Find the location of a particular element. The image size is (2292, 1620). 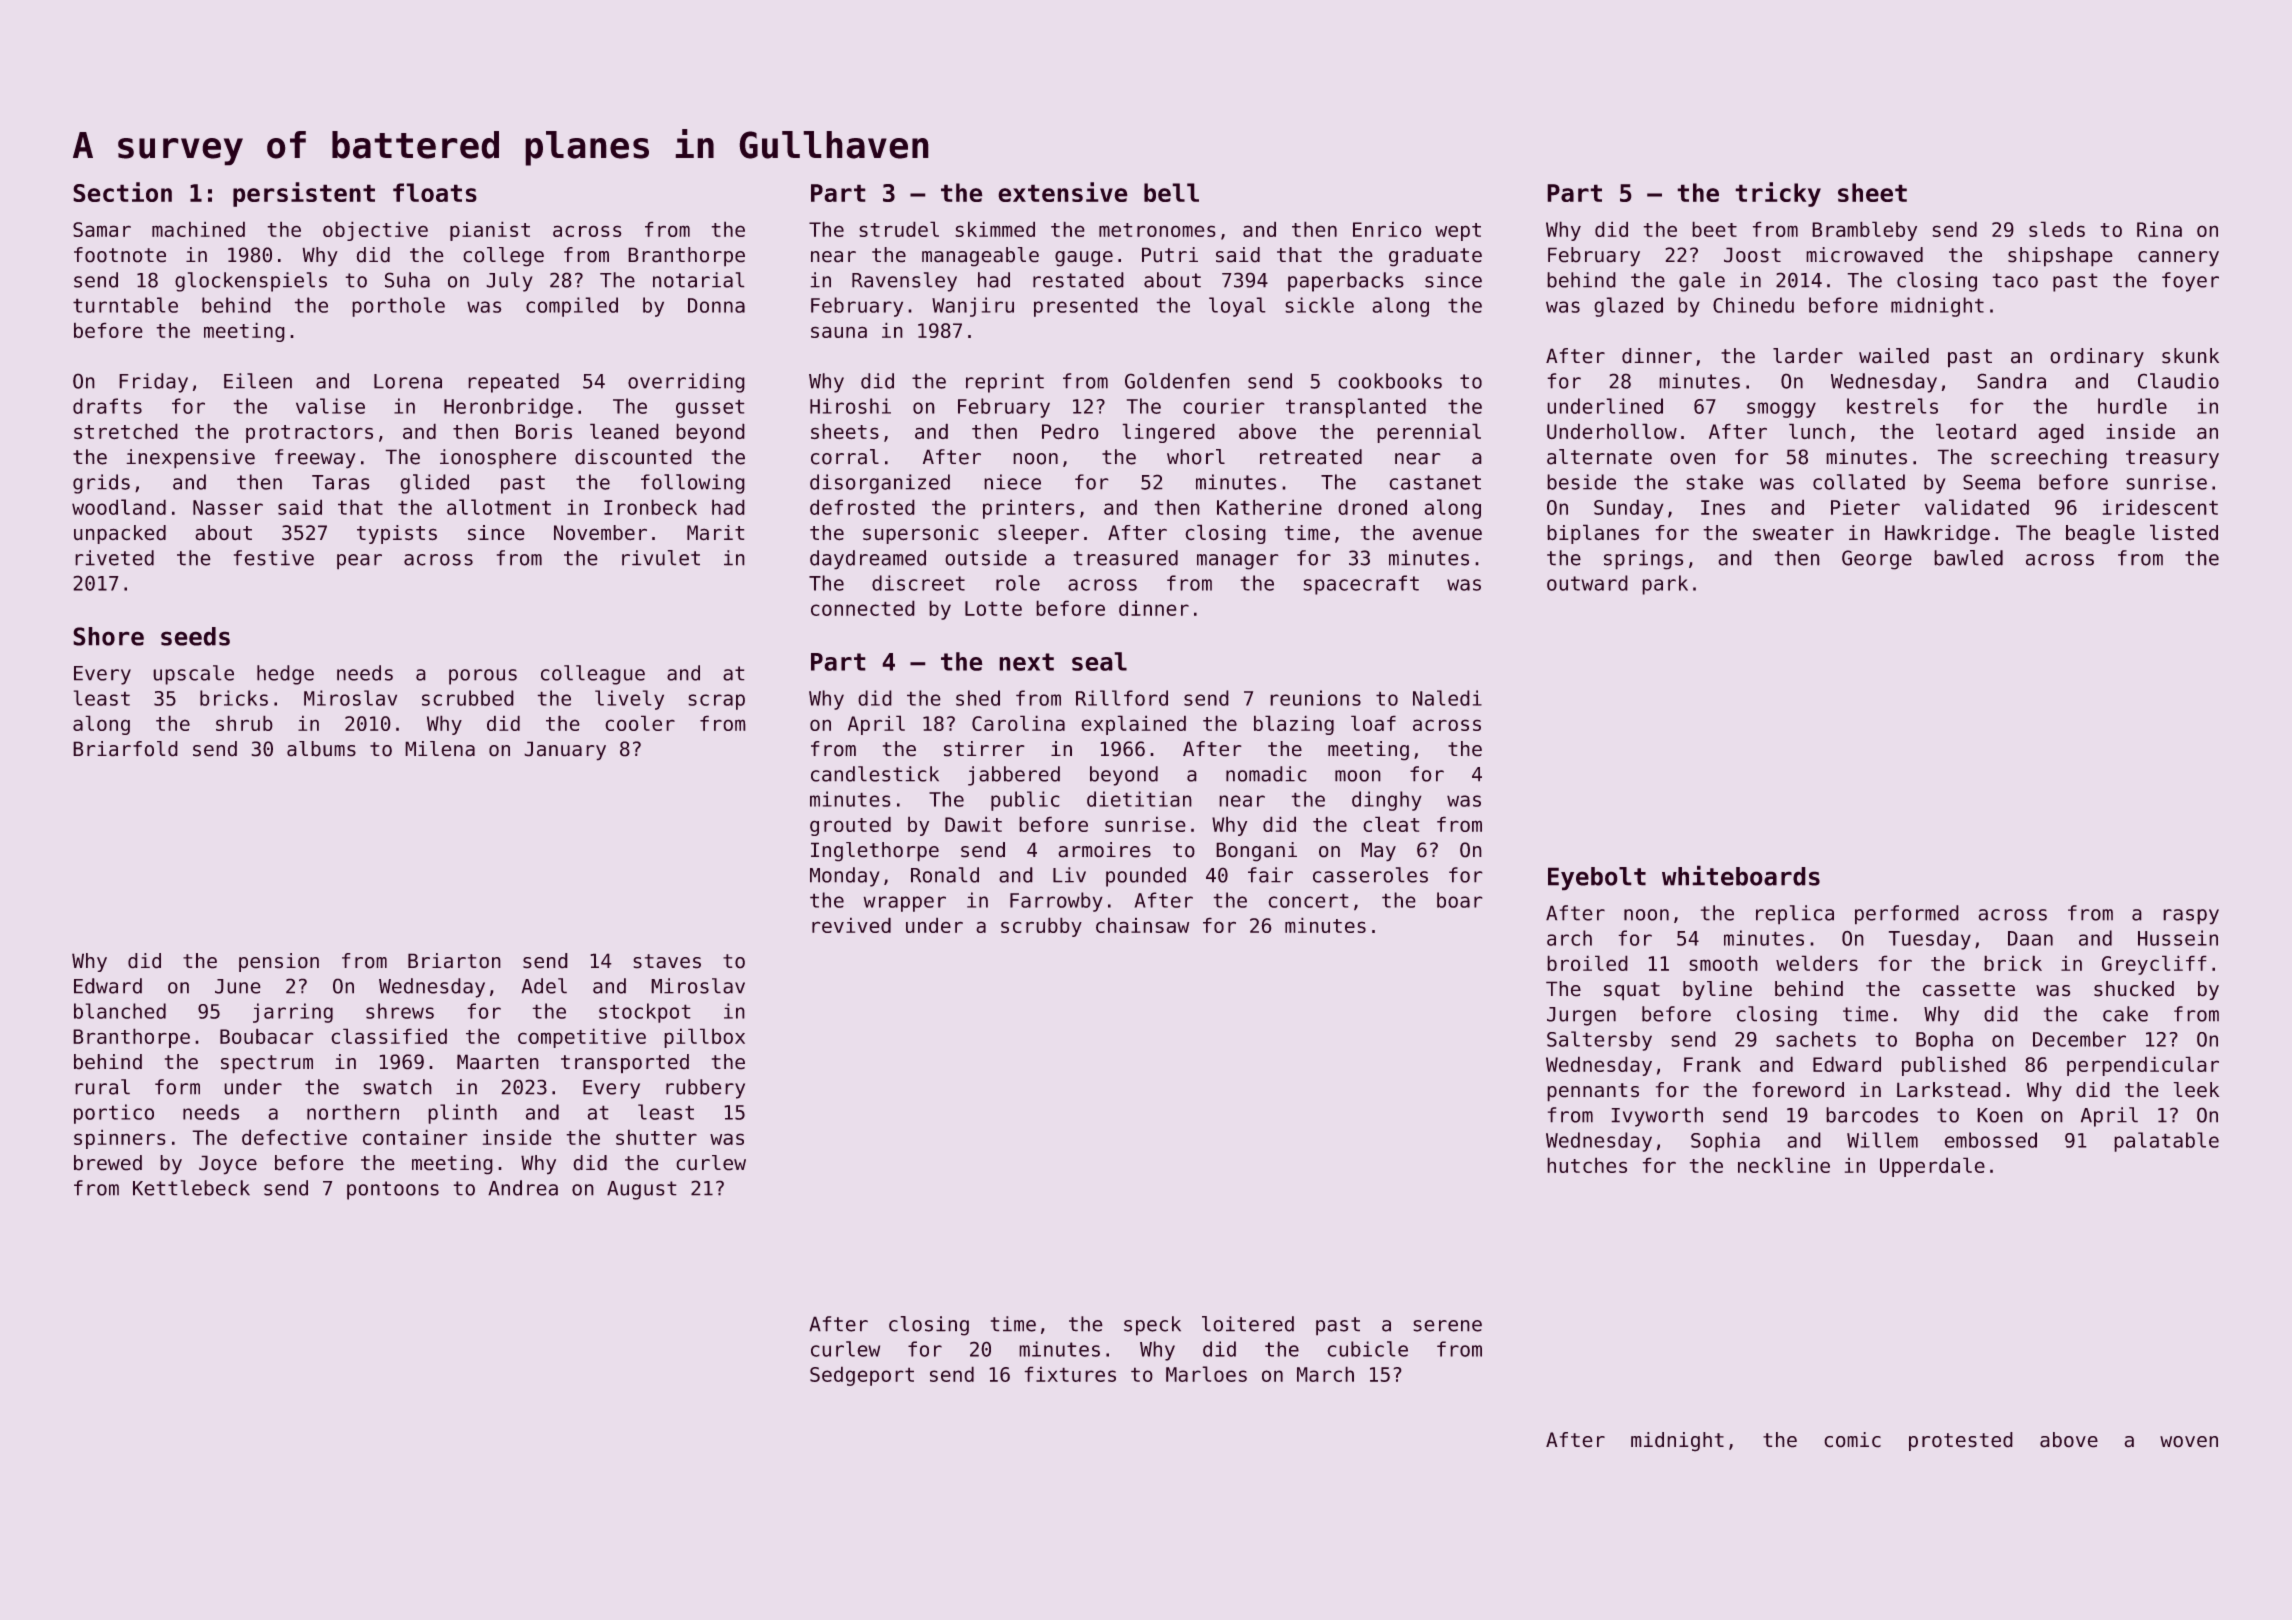

fixtures is located at coordinates (1070, 1374).
